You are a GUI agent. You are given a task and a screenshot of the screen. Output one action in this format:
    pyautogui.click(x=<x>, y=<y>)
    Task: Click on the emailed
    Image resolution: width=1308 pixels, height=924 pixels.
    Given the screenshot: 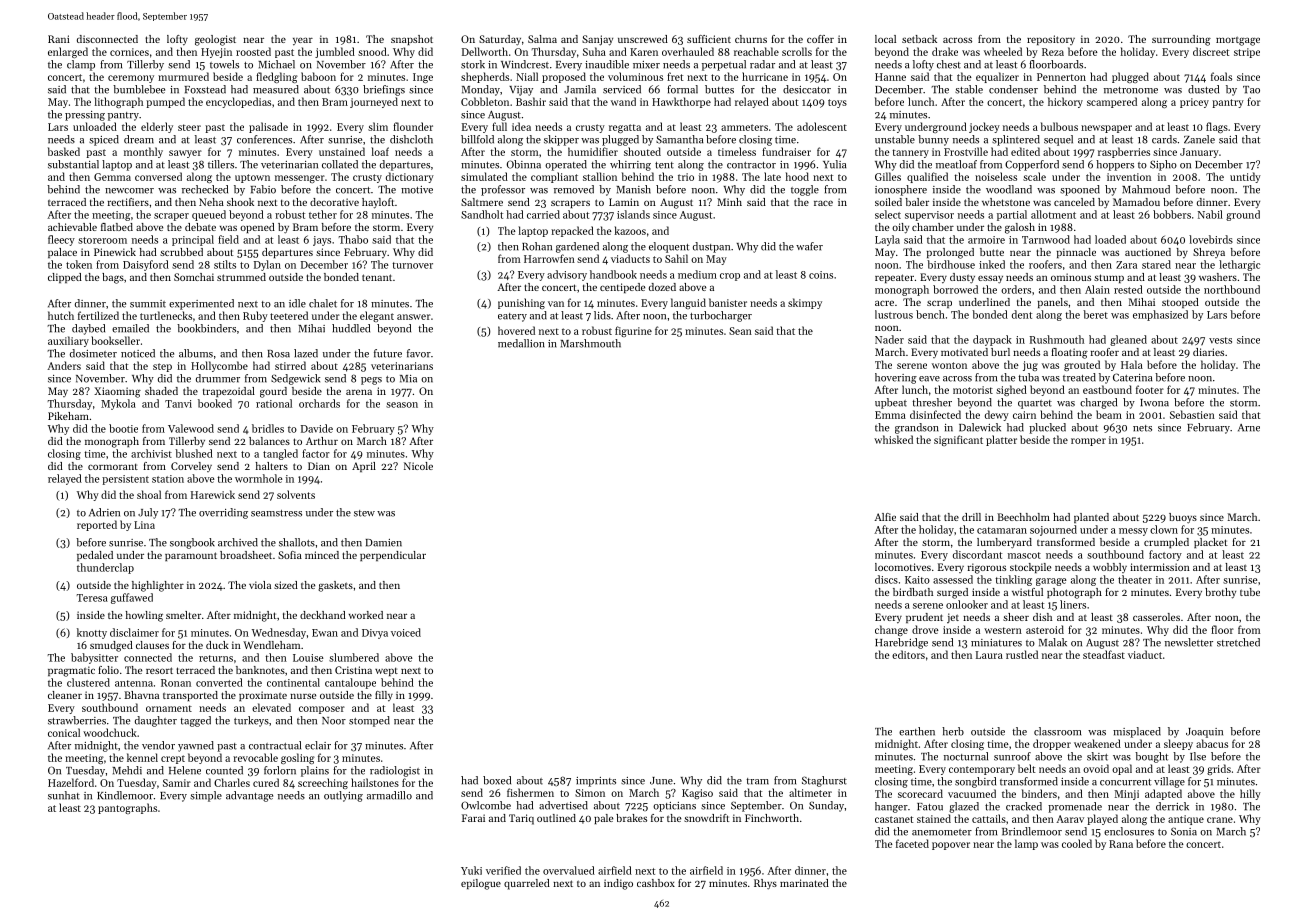 What is the action you would take?
    pyautogui.click(x=130, y=328)
